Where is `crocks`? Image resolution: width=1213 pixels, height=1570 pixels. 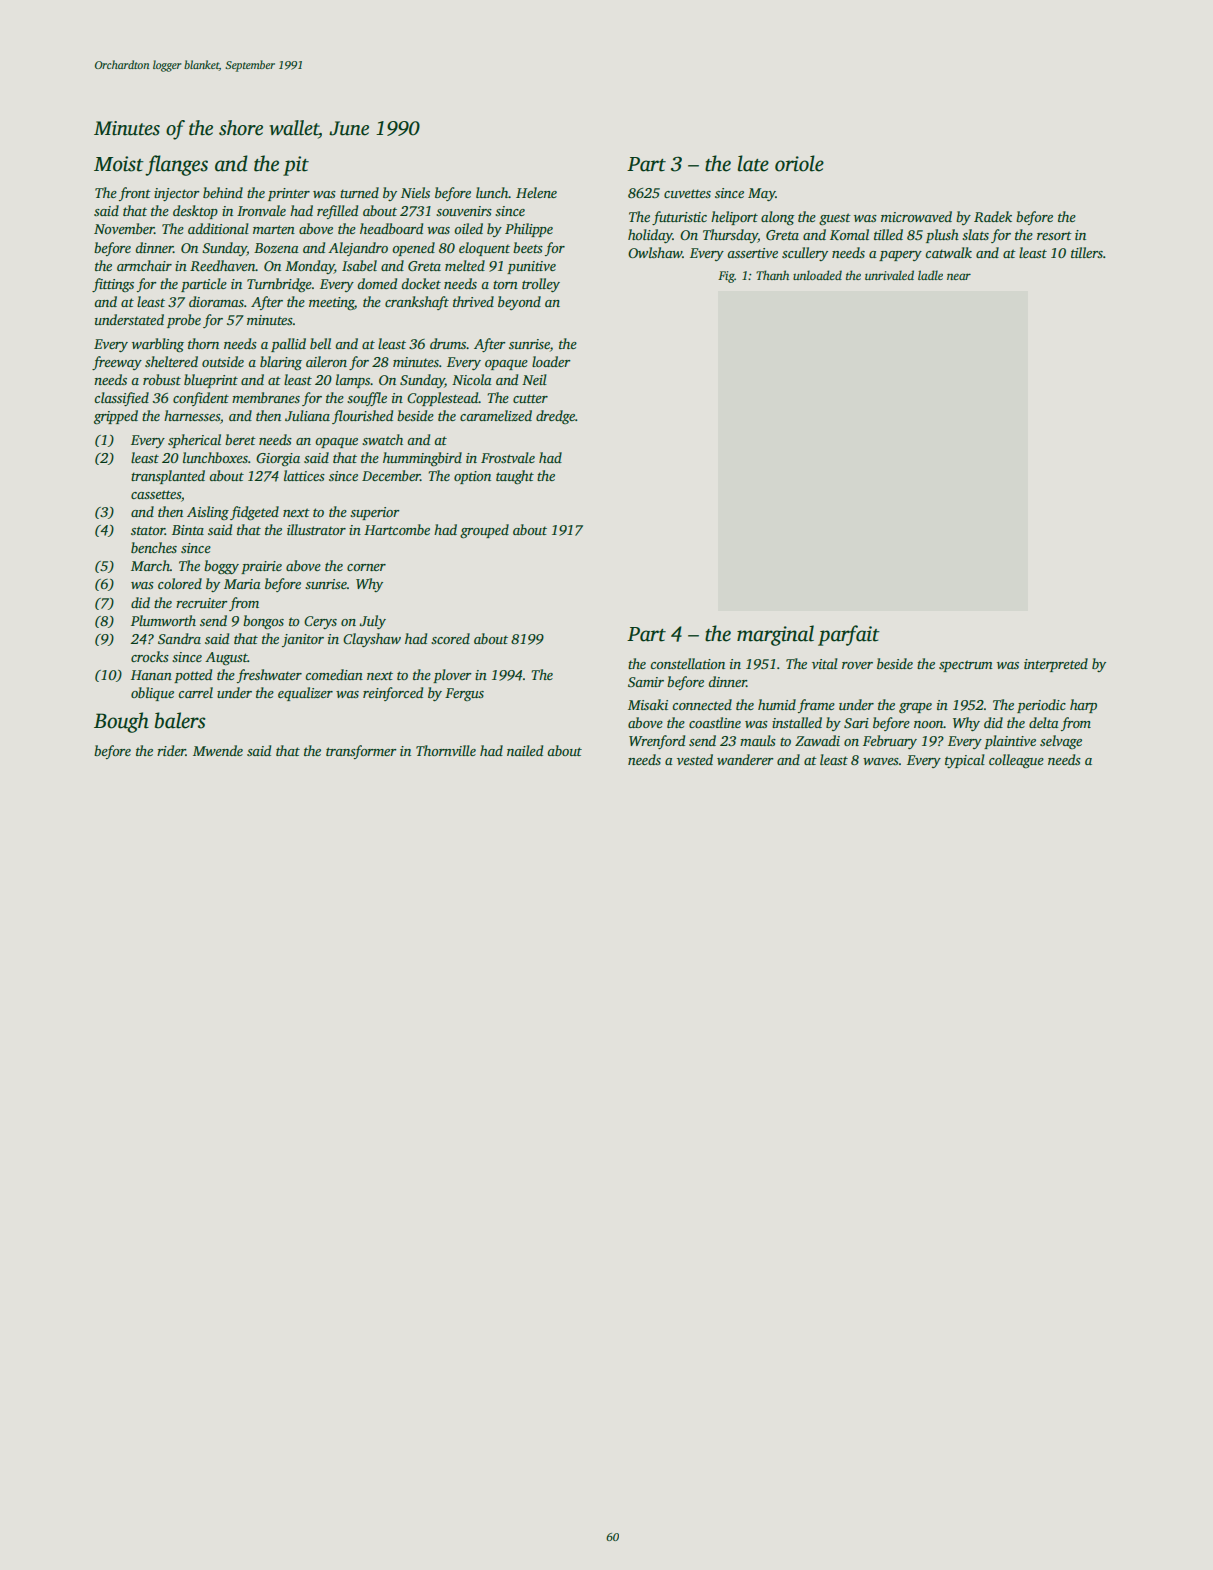 crocks is located at coordinates (150, 656).
